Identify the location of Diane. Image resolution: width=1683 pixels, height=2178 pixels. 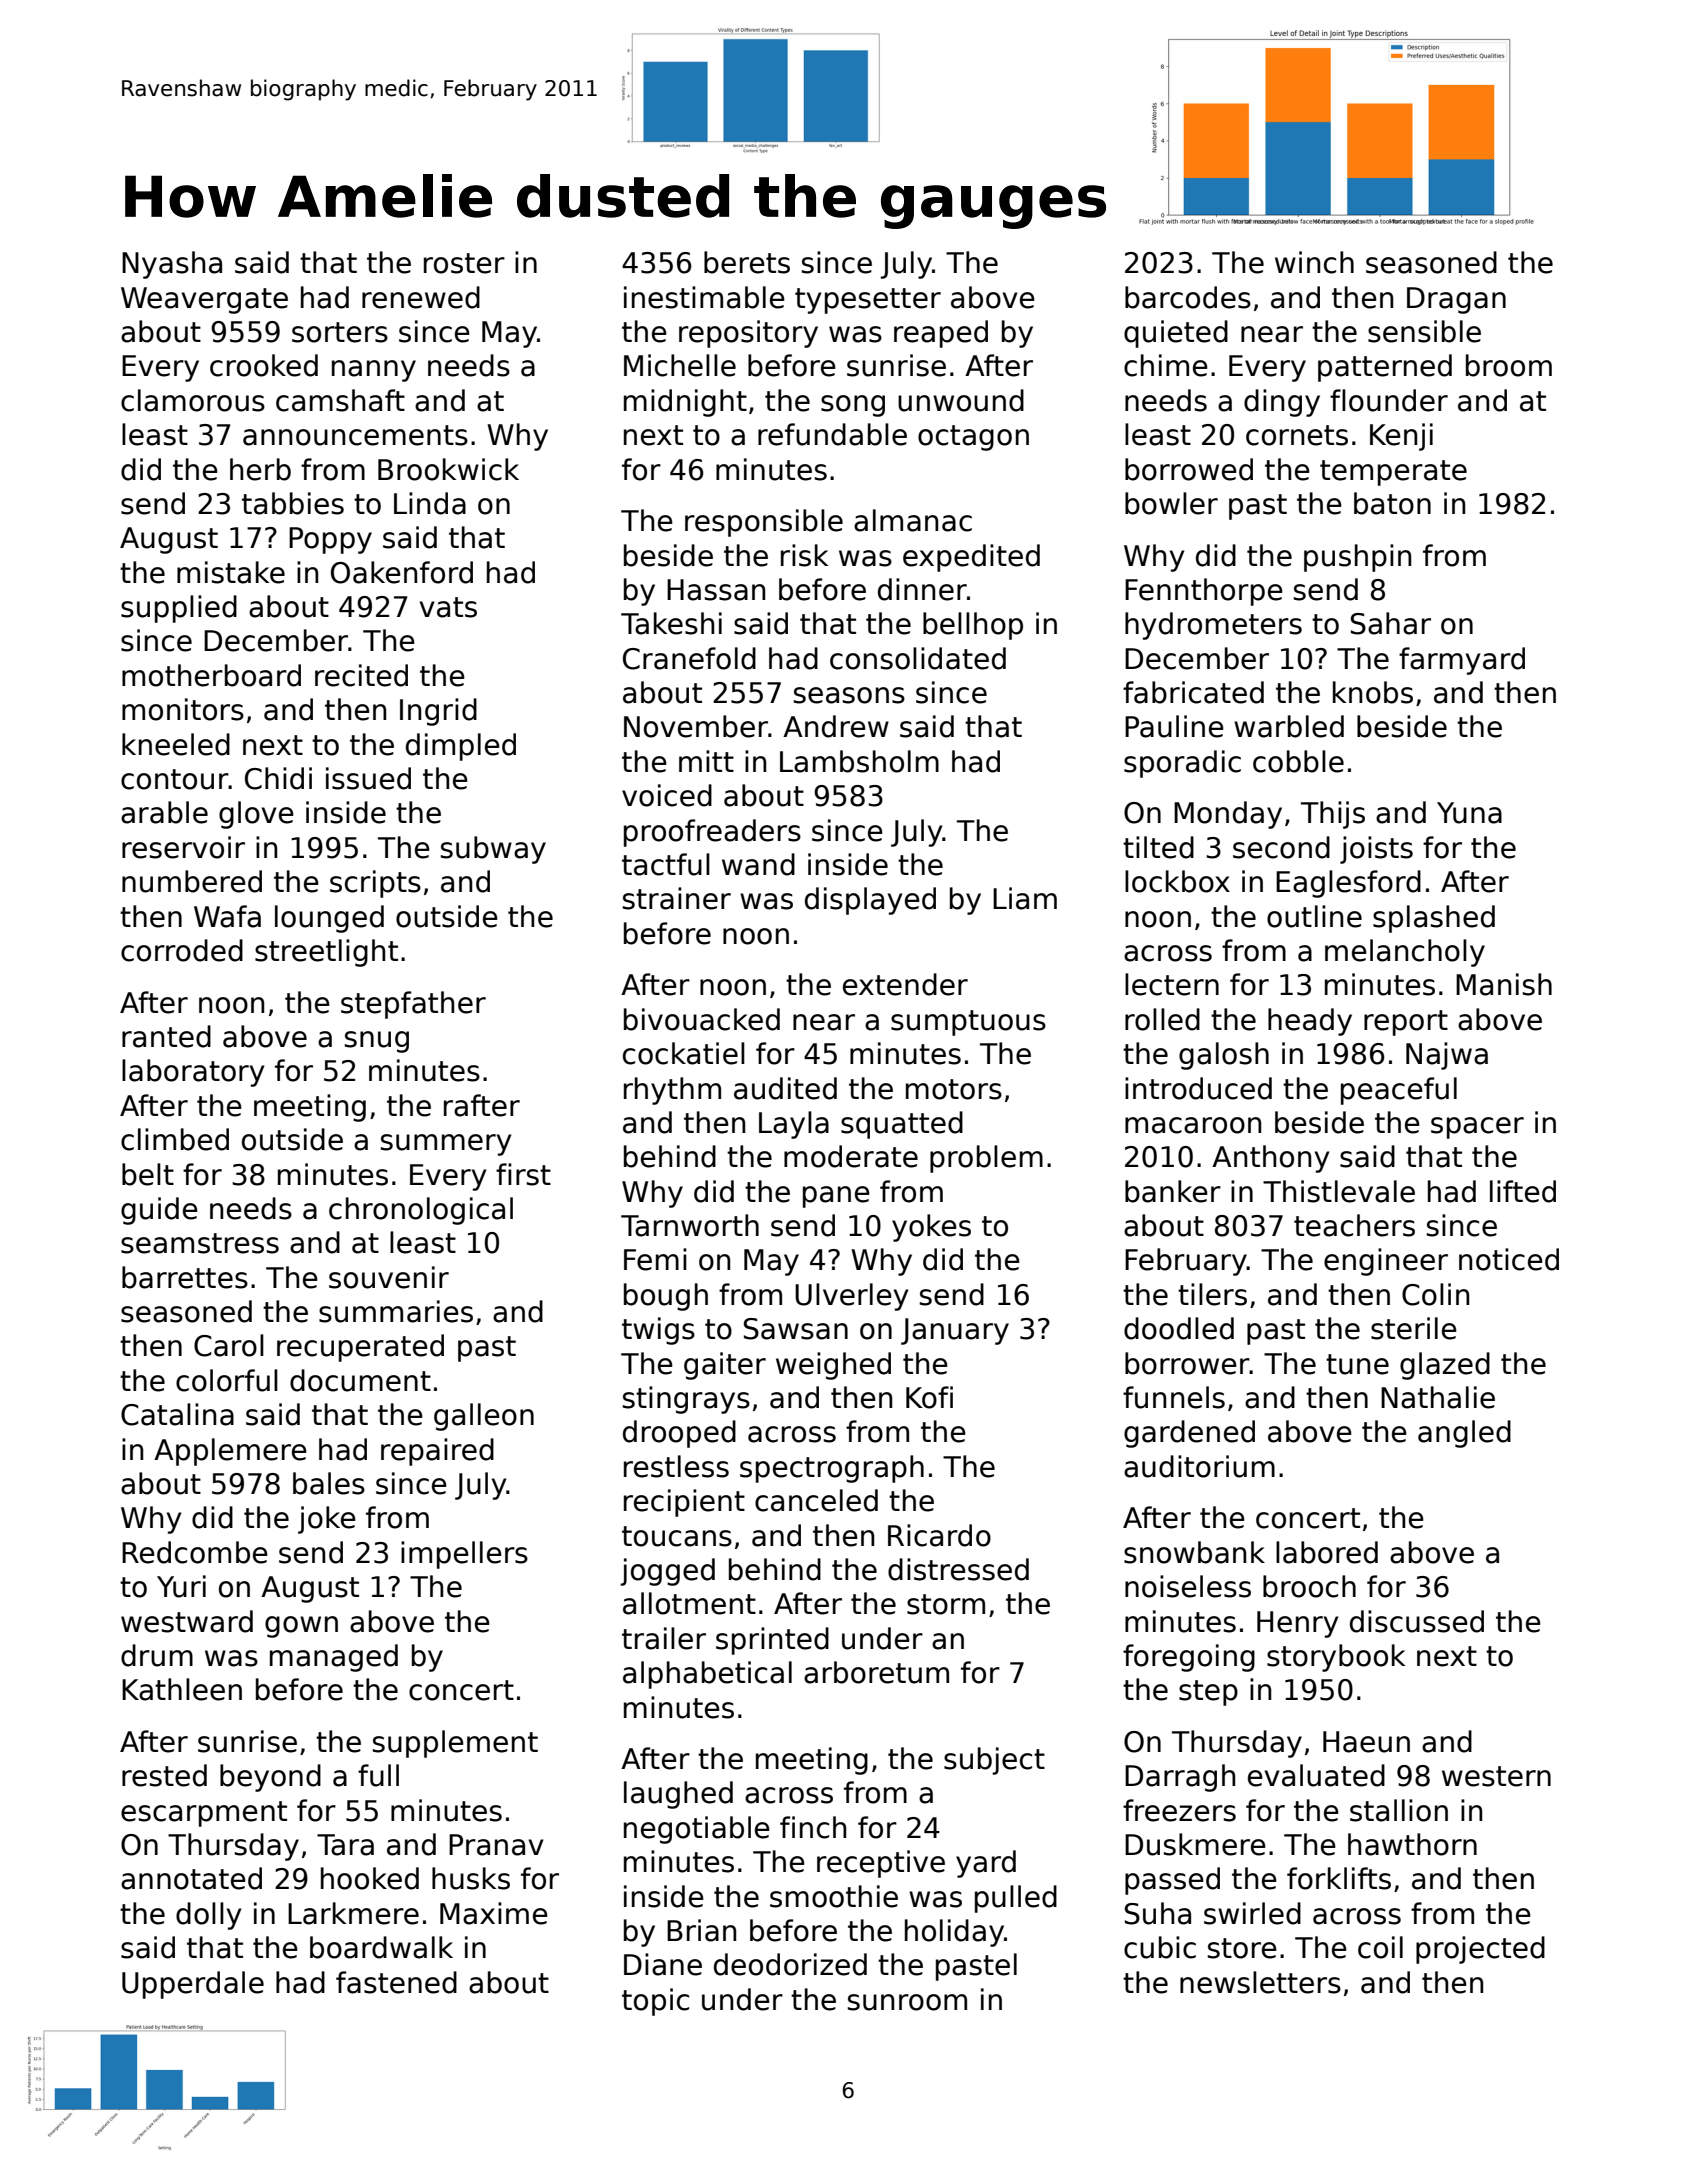
(663, 1964).
